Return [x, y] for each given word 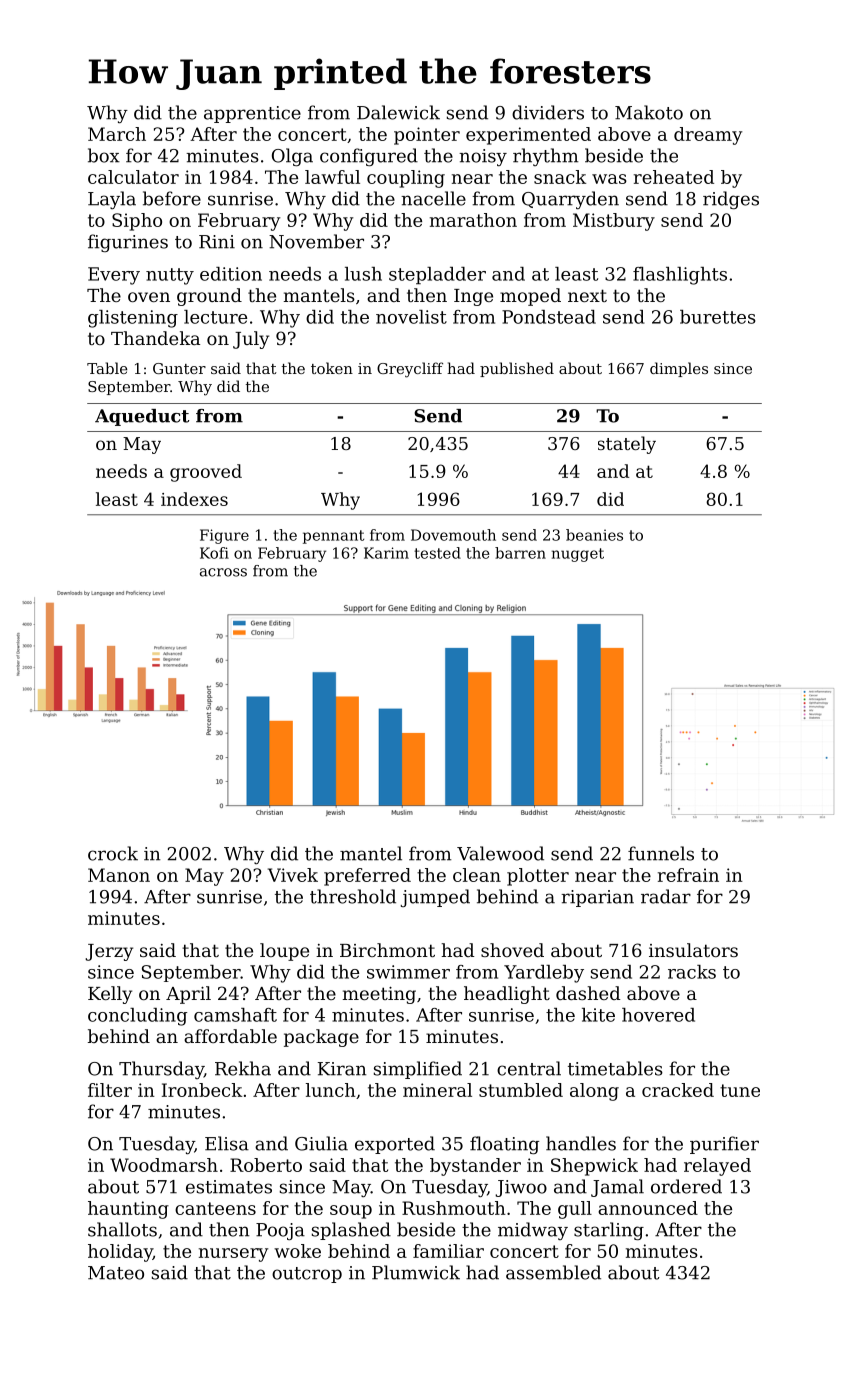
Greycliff [410, 370]
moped [530, 297]
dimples [679, 369]
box [104, 155]
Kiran [342, 1069]
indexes [194, 499]
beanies [594, 535]
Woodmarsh [164, 1165]
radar [666, 896]
